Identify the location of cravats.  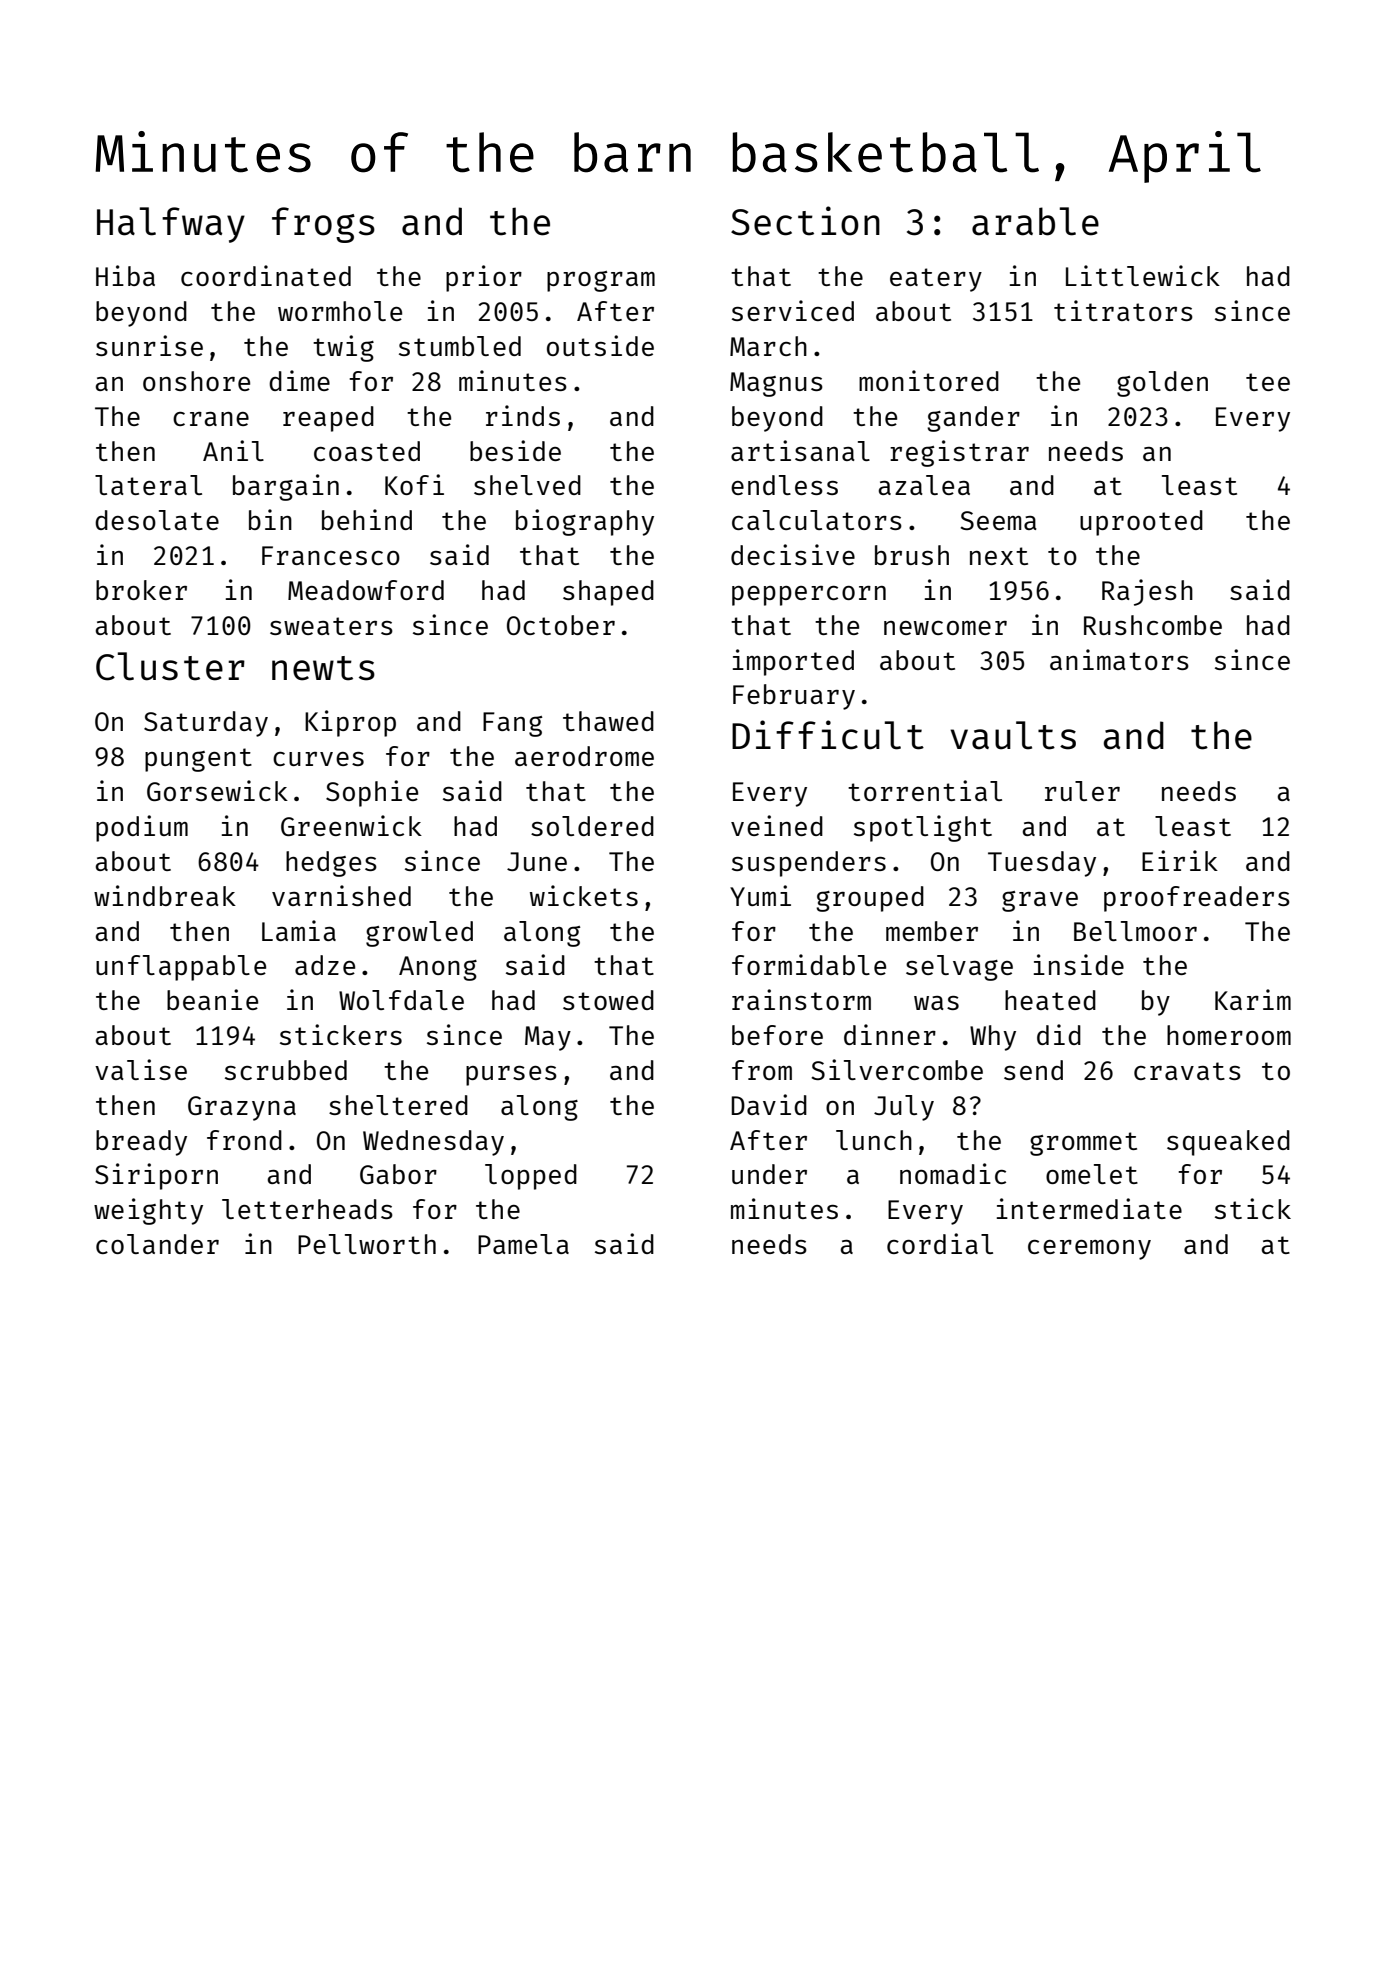
(1187, 1071).
